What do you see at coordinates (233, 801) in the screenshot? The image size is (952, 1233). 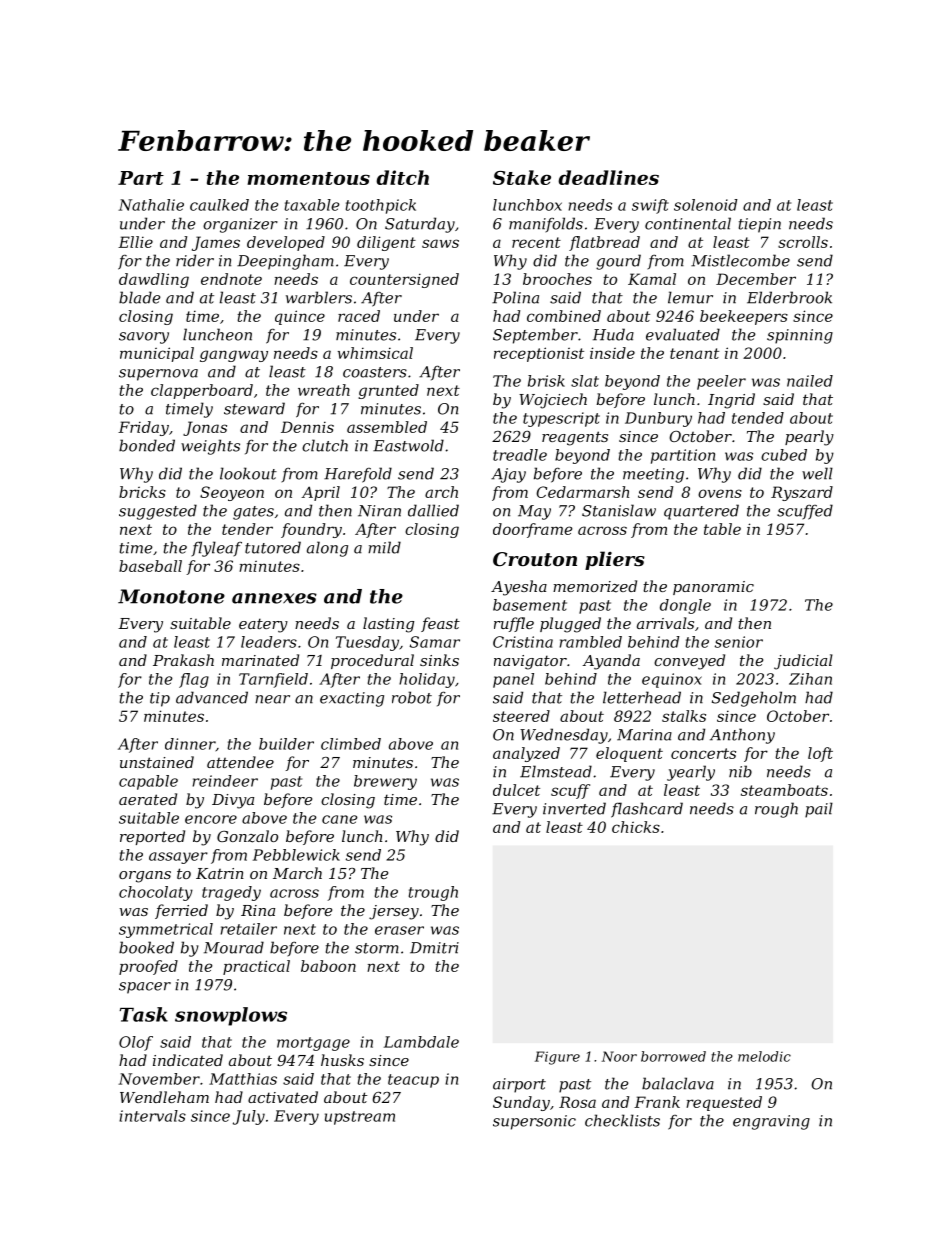 I see `Divya` at bounding box center [233, 801].
